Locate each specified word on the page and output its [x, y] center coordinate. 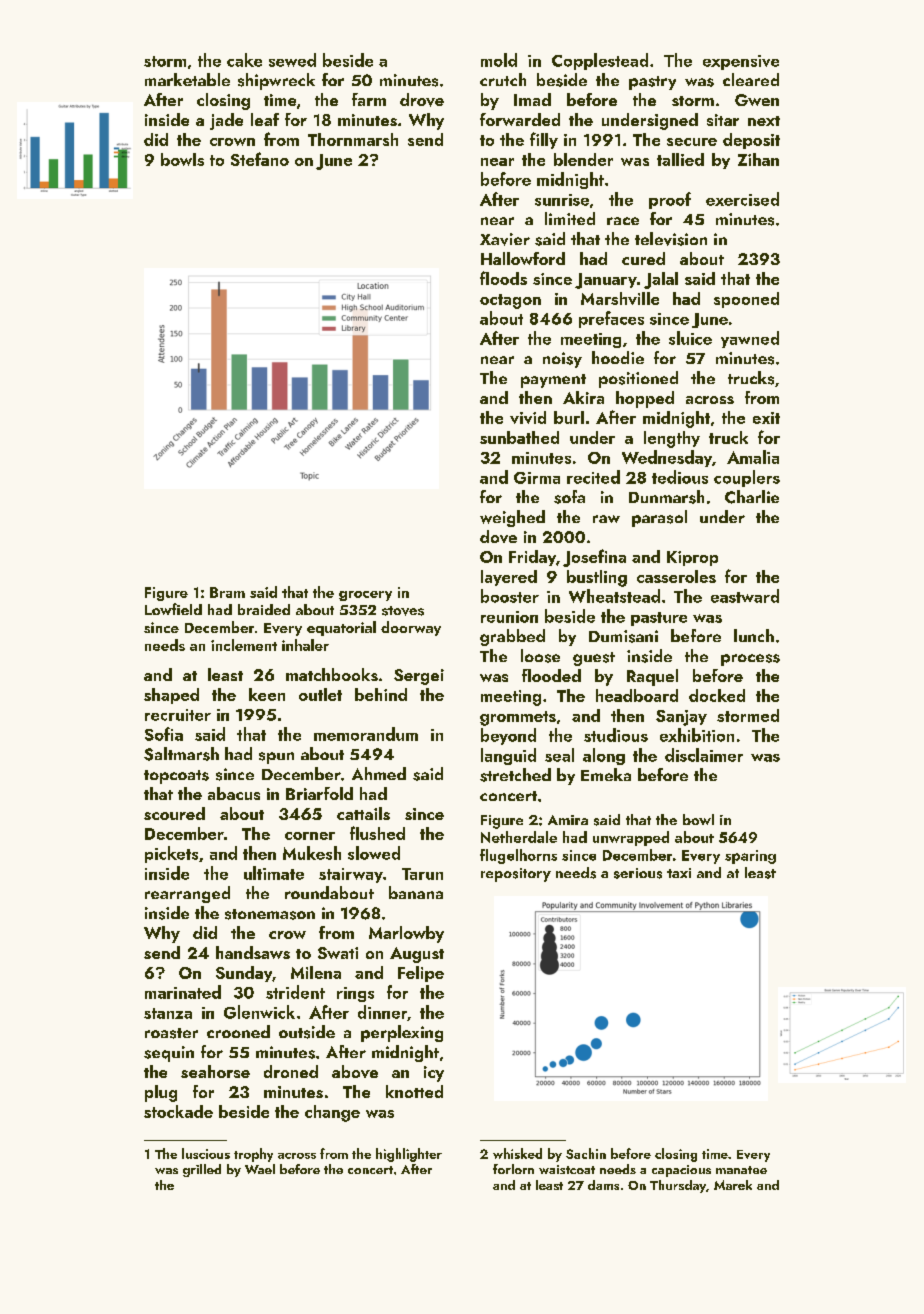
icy [434, 1074]
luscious [206, 1153]
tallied [680, 159]
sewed [292, 60]
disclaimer [704, 755]
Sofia [164, 734]
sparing [750, 857]
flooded [551, 675]
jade [226, 121]
